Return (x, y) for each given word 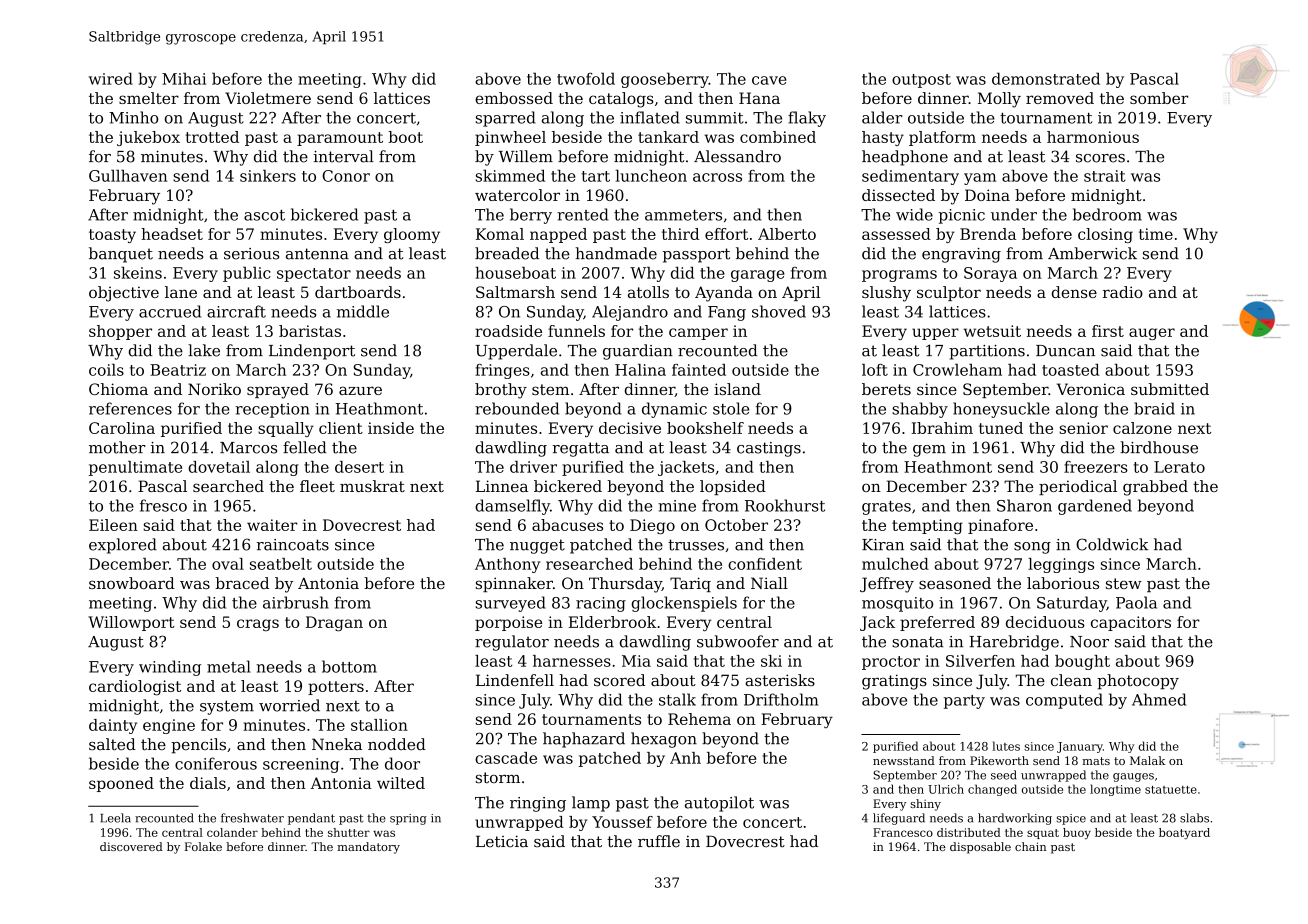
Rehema (699, 719)
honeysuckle (1001, 410)
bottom (349, 666)
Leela (115, 818)
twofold (586, 78)
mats (1096, 761)
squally (286, 429)
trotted (212, 137)
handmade (616, 253)
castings (769, 449)
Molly (999, 100)
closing (1105, 235)
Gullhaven (128, 175)
